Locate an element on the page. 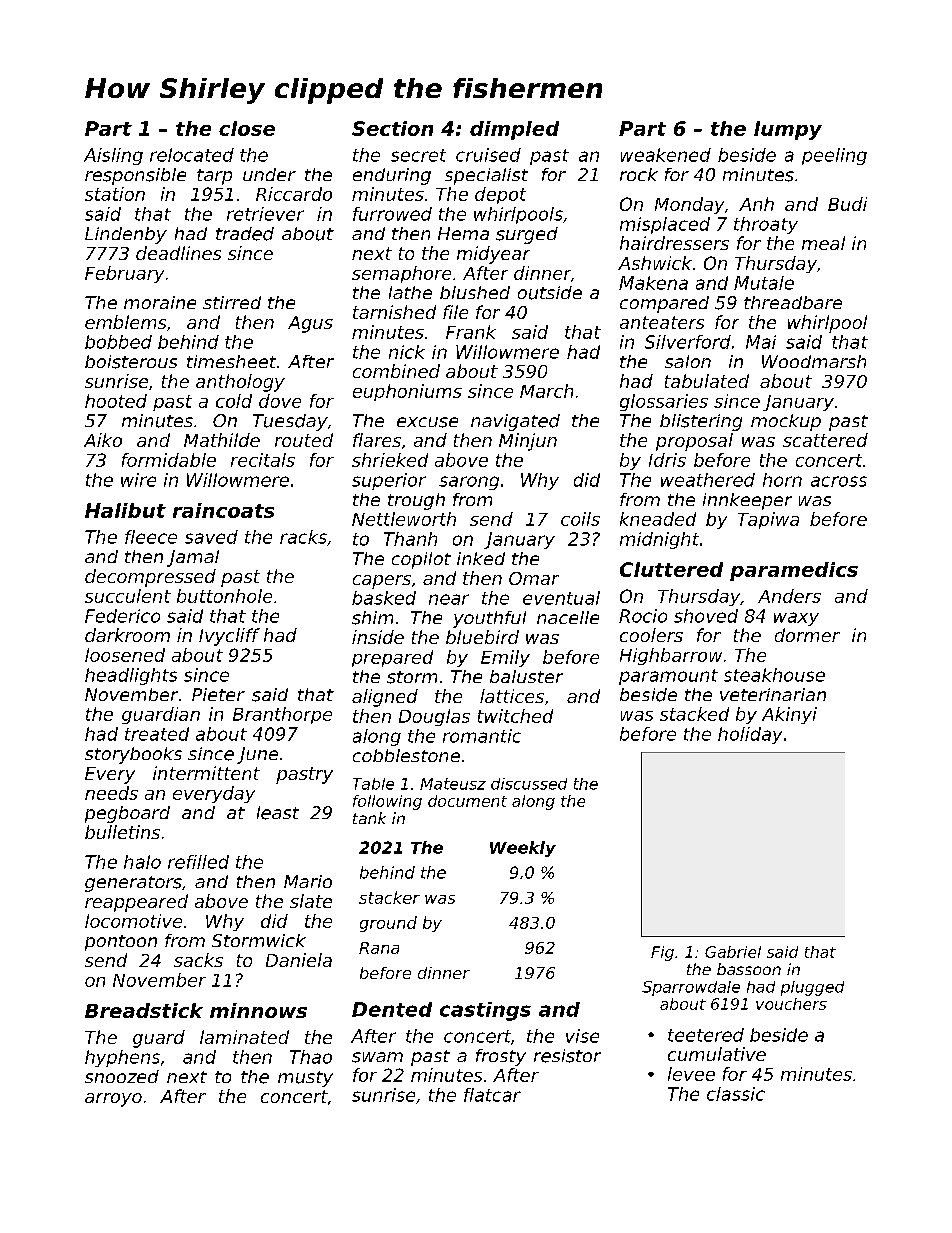 This image has width=952, height=1233. dimpled is located at coordinates (514, 130).
